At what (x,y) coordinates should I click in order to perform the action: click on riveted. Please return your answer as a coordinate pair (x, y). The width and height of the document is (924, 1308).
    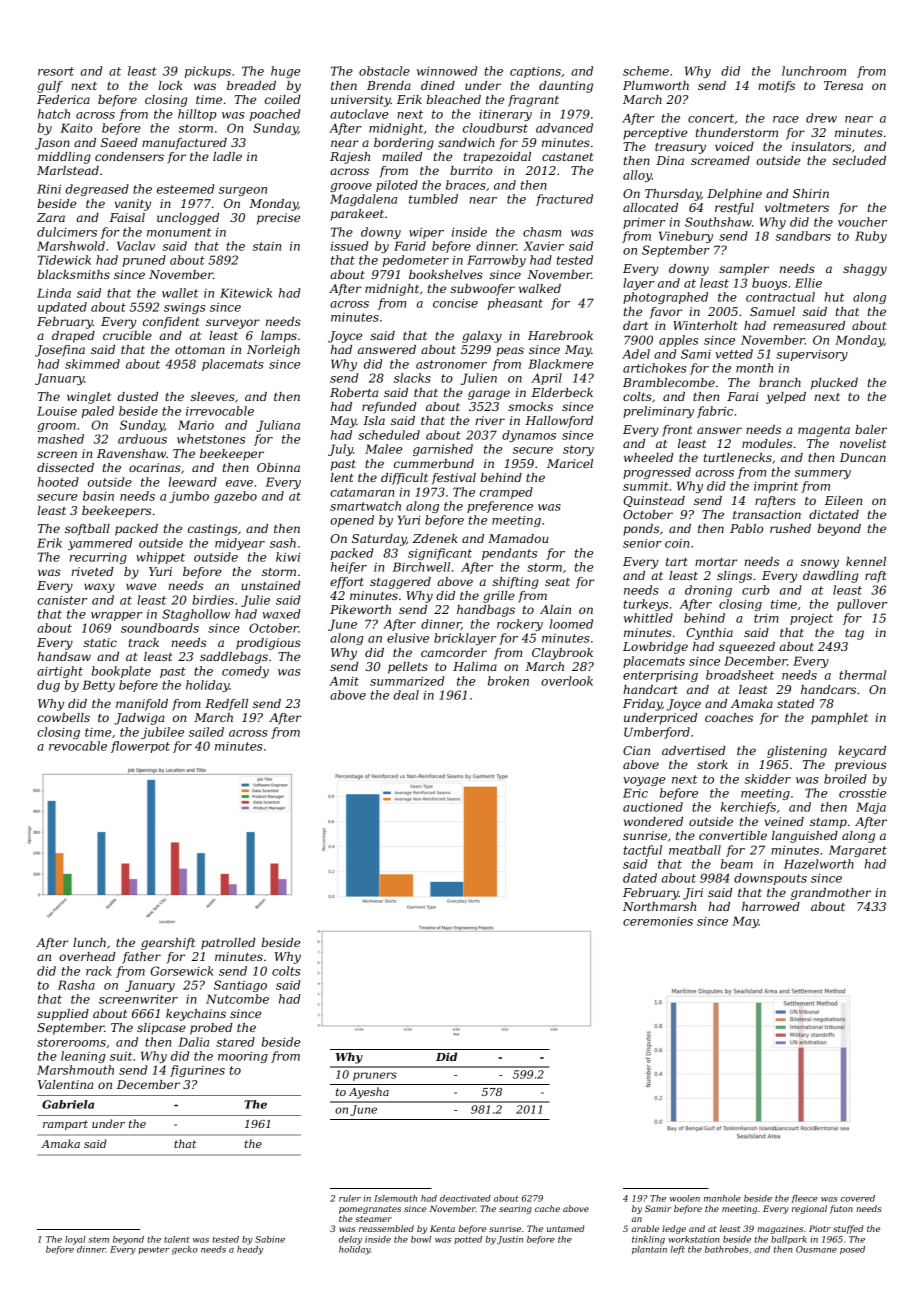
    Looking at the image, I should click on (93, 571).
